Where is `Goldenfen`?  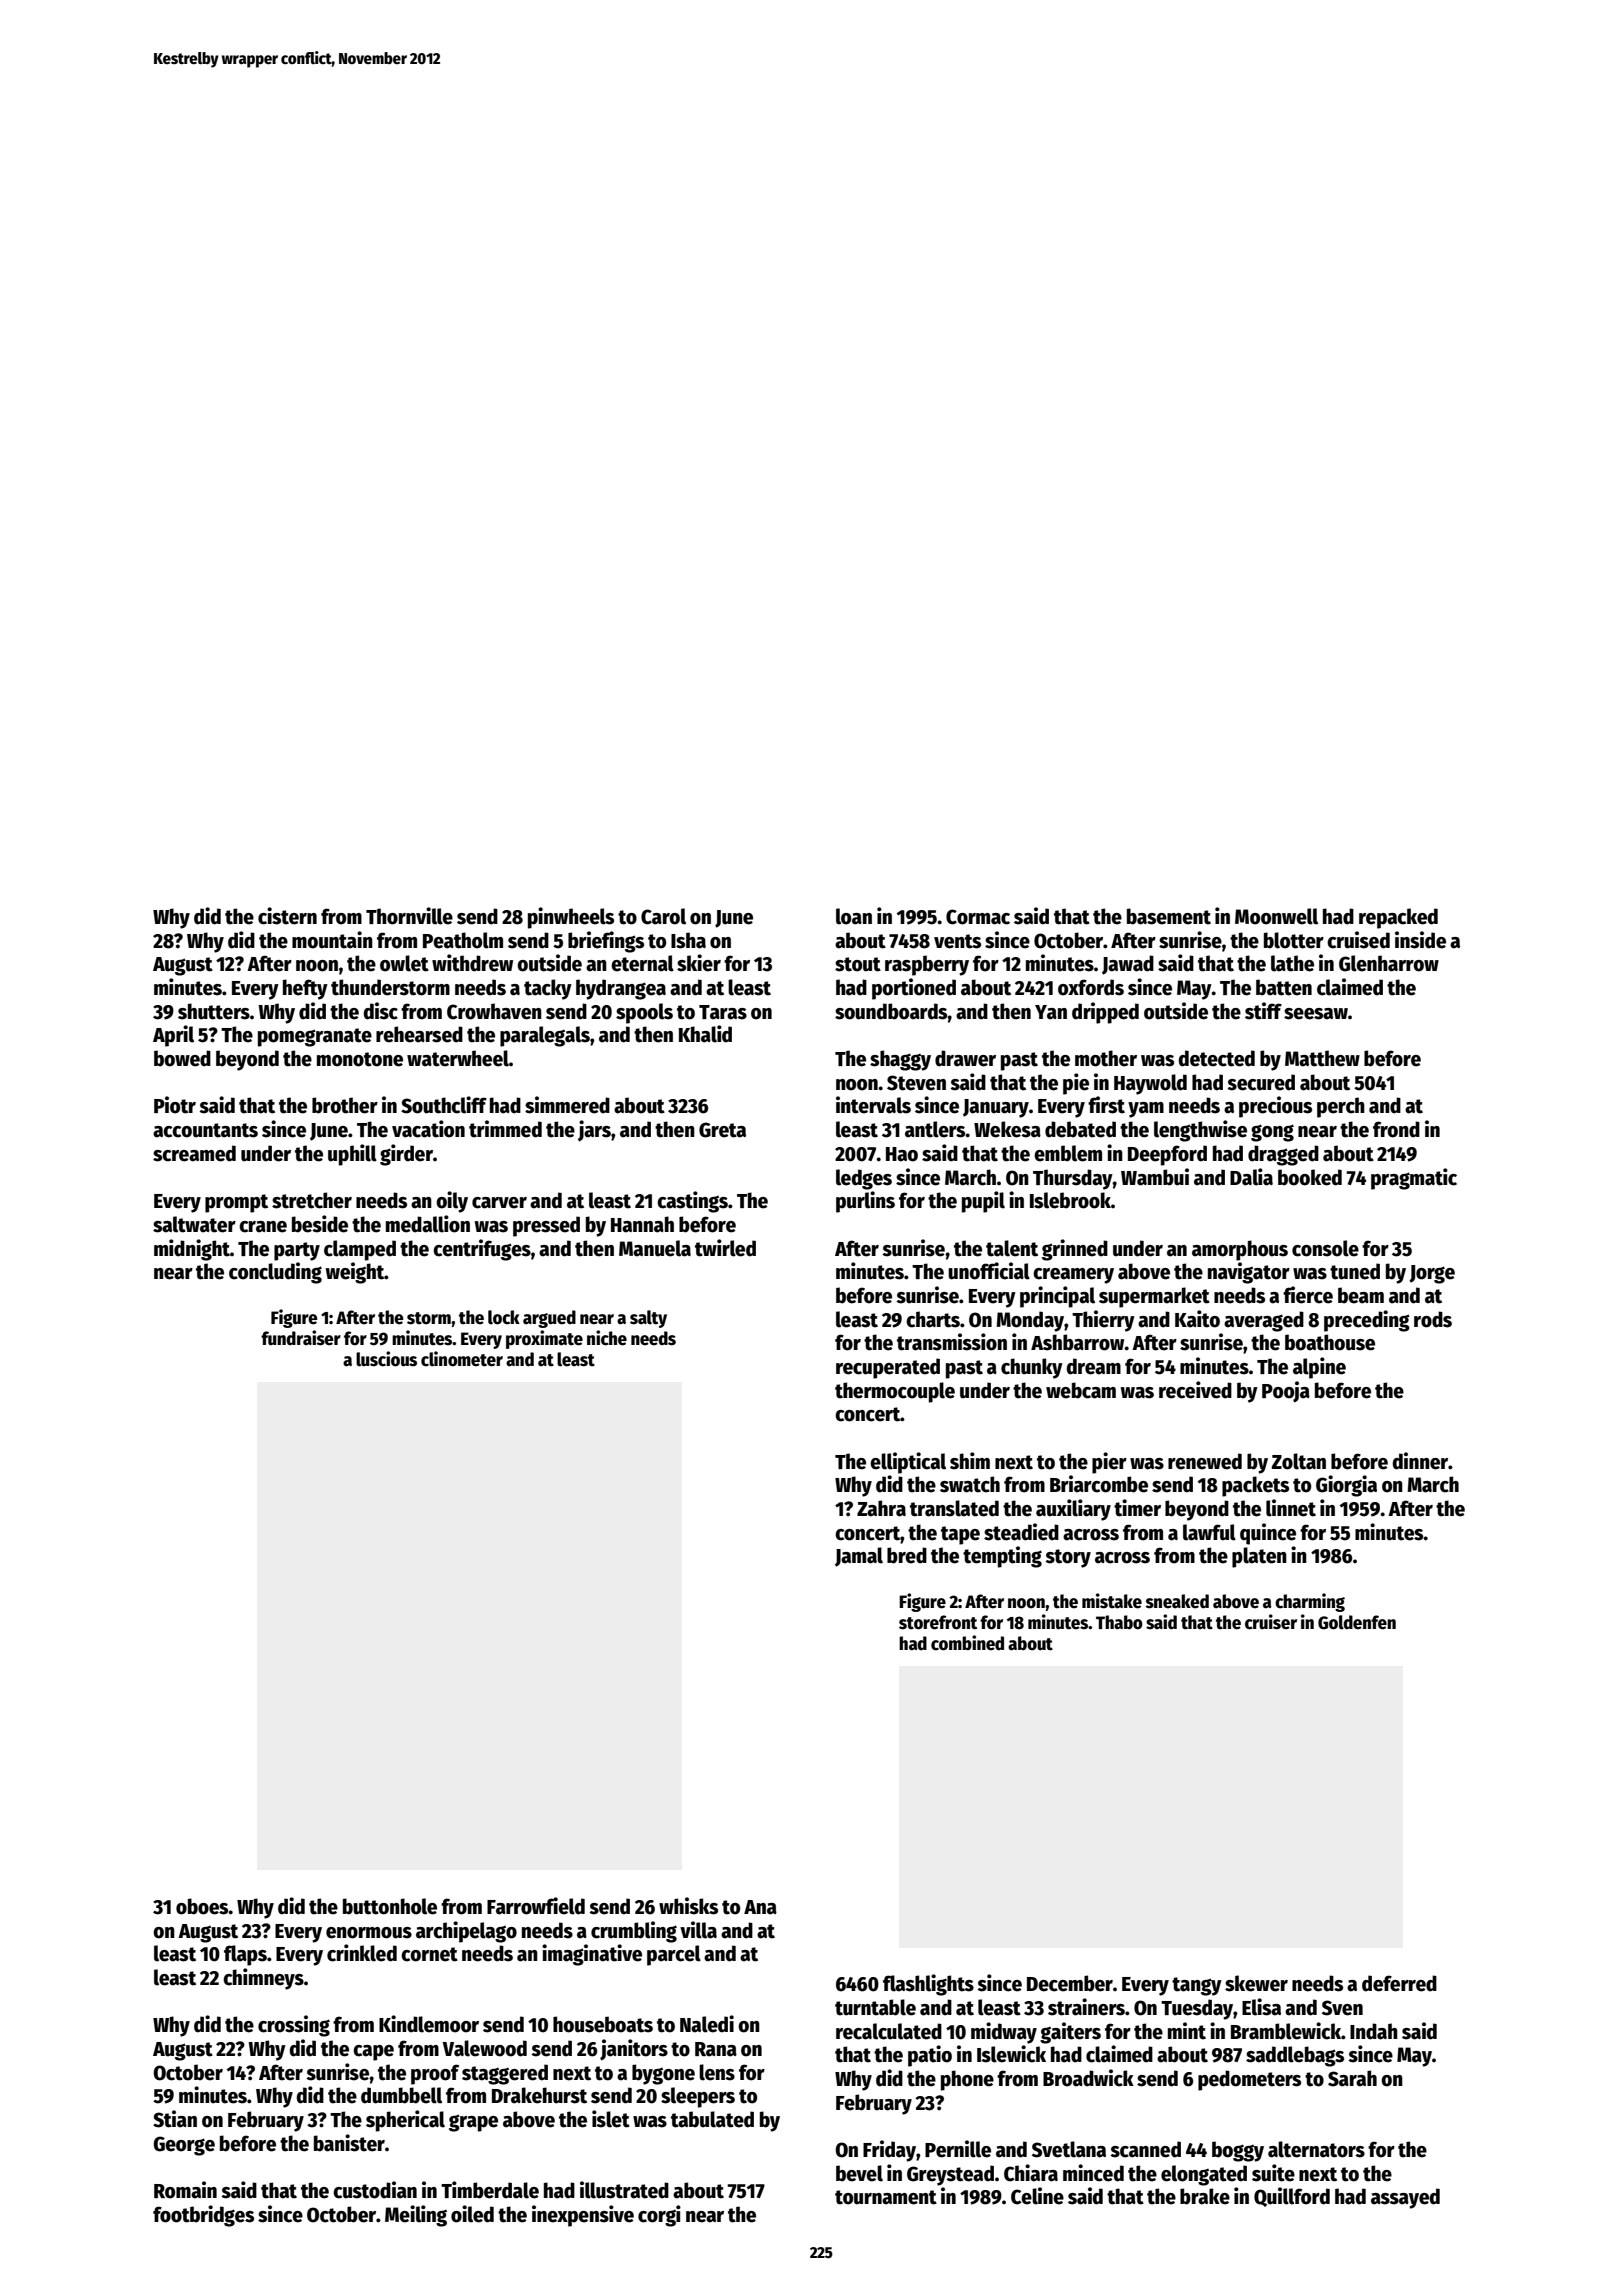 Goldenfen is located at coordinates (1357, 1622).
